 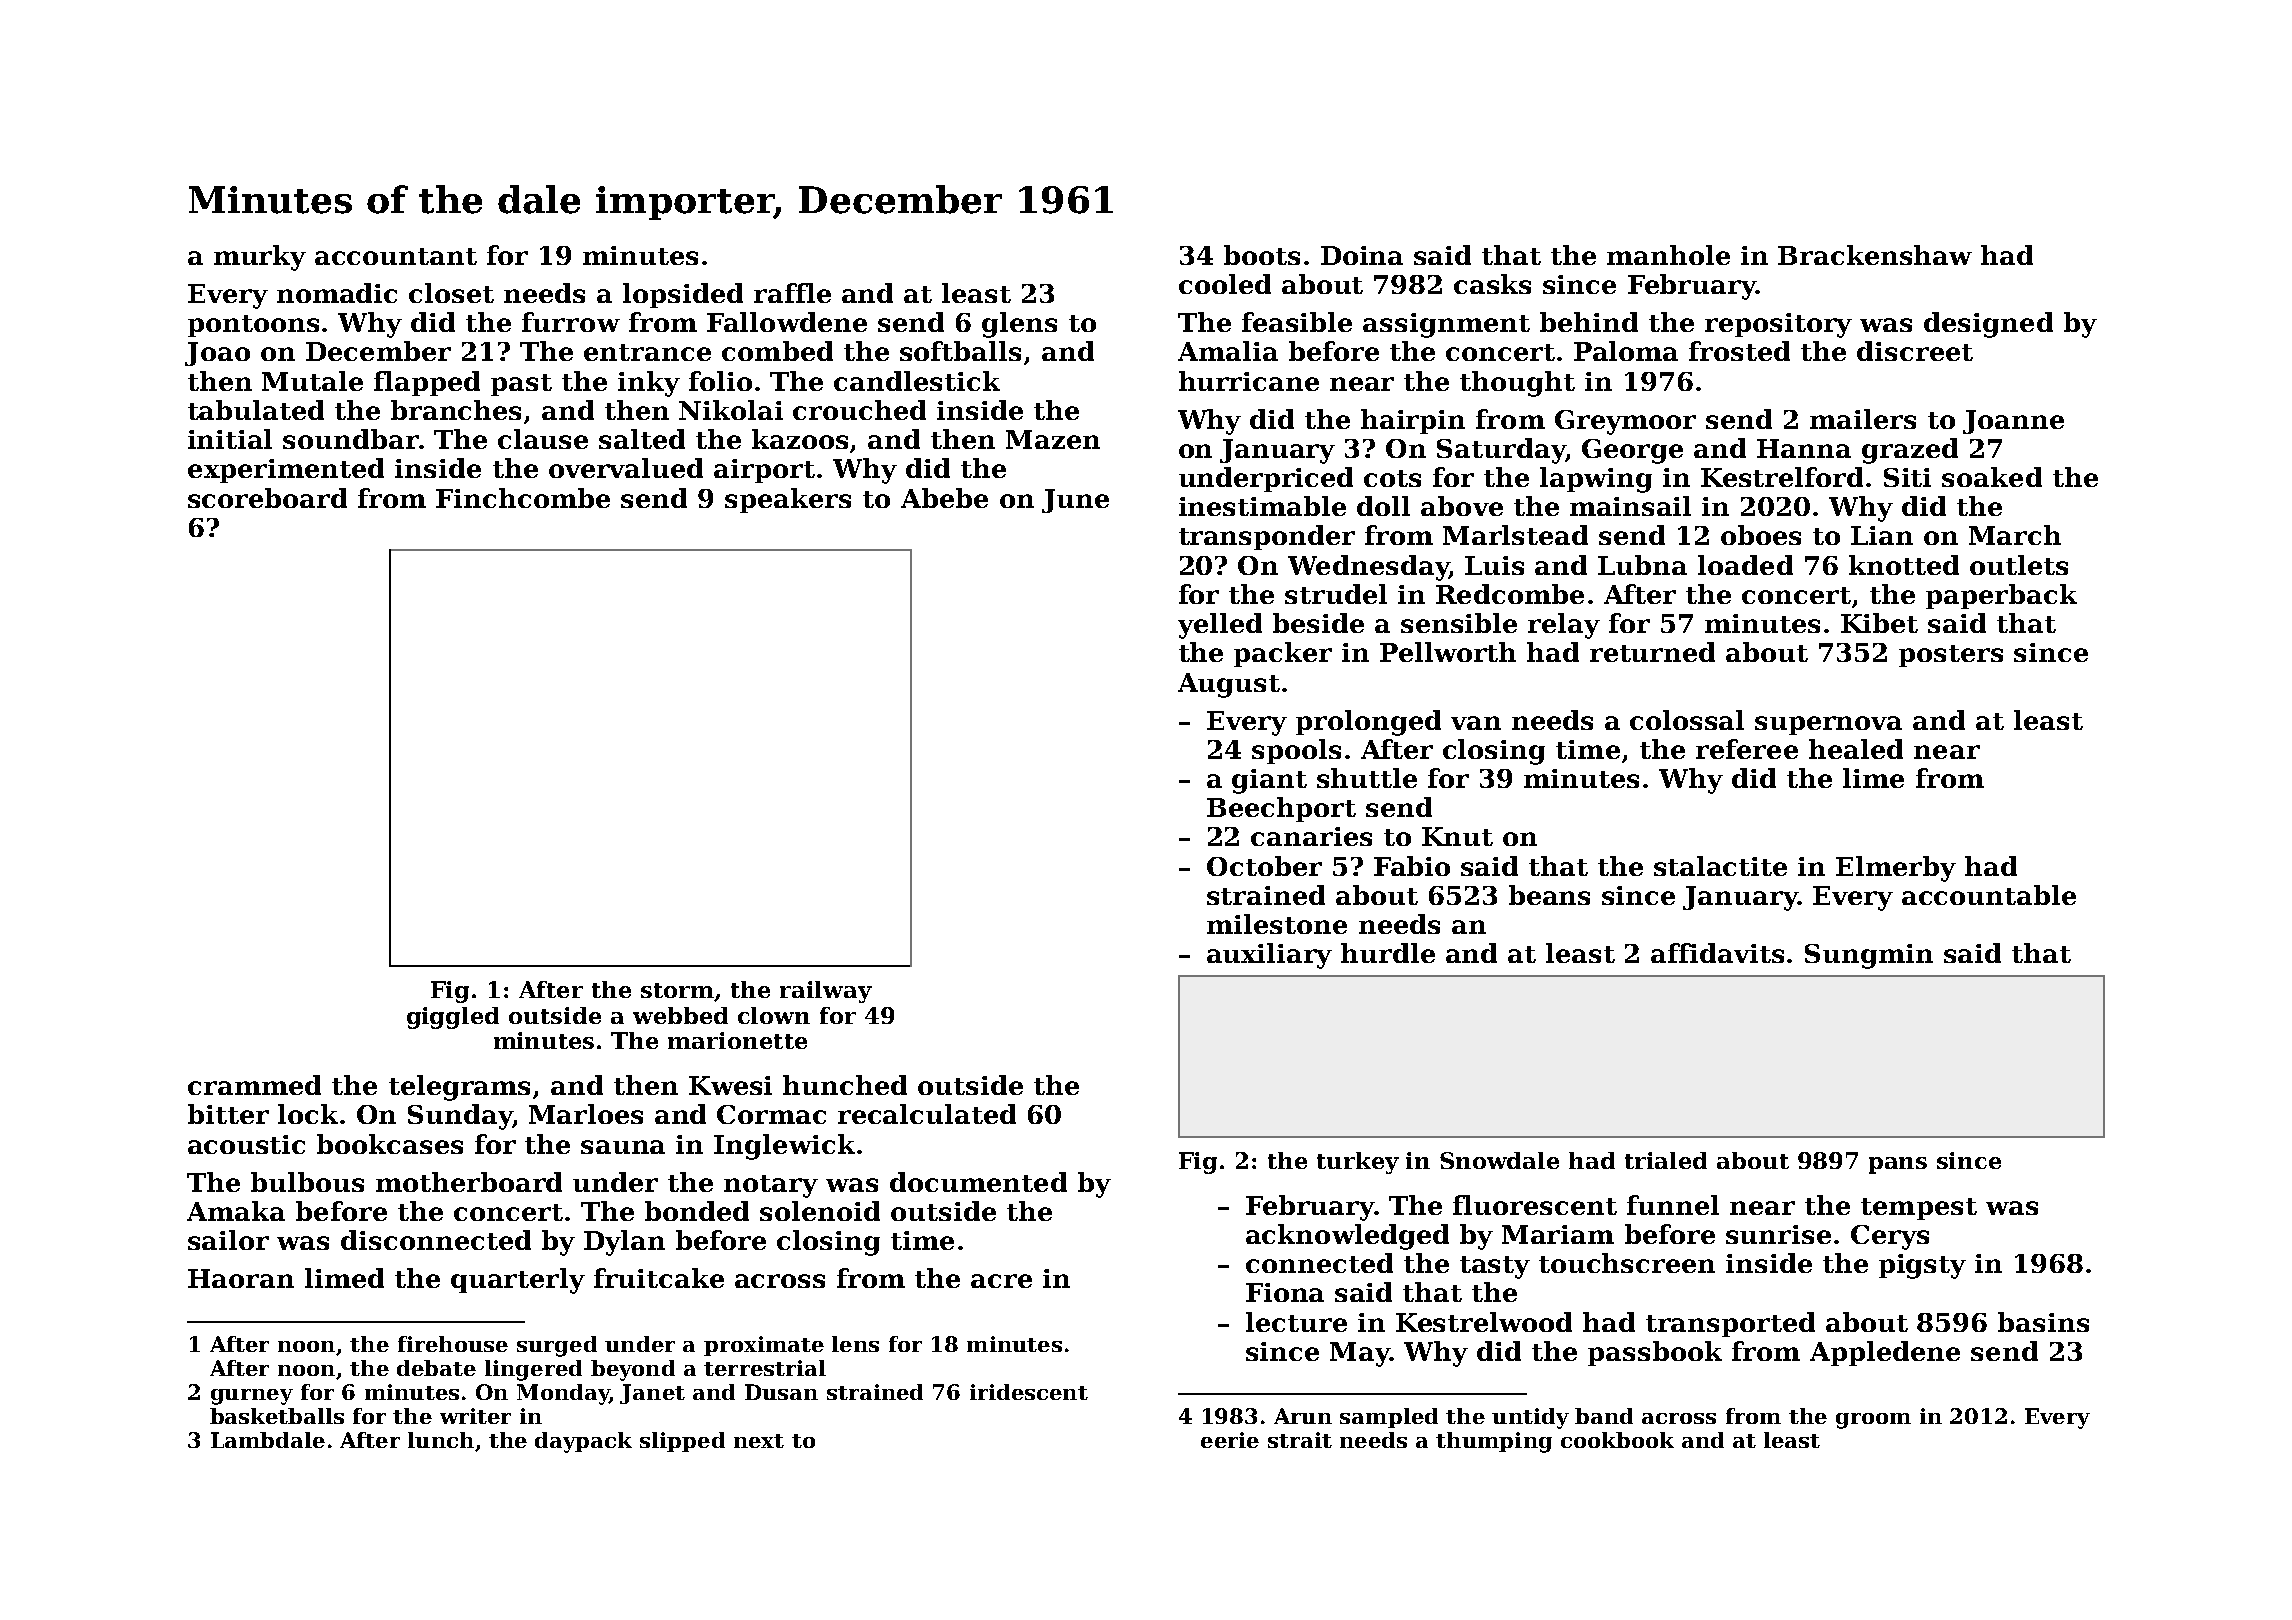 What do you see at coordinates (441, 1440) in the document?
I see `lunch` at bounding box center [441, 1440].
